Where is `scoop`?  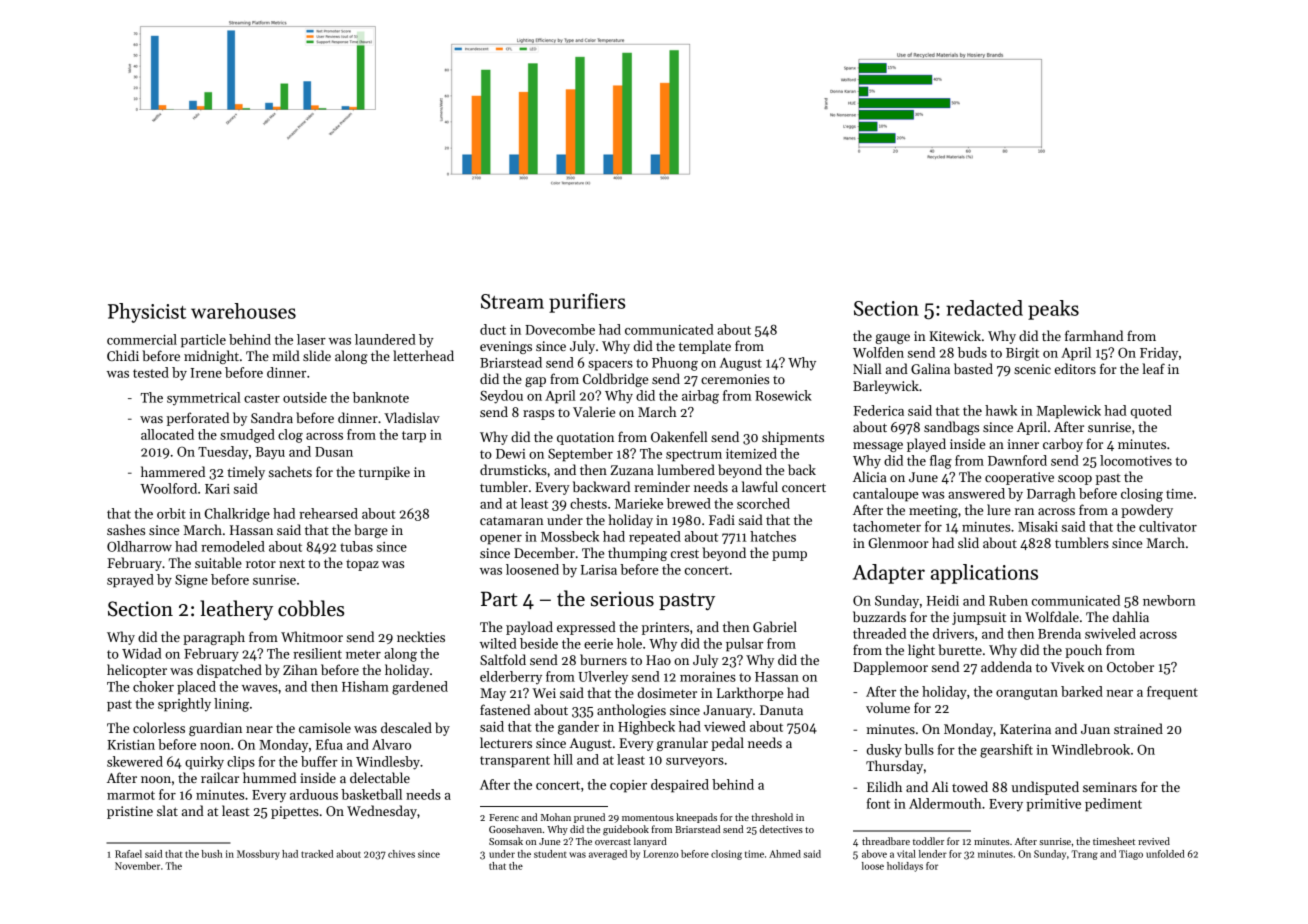 scoop is located at coordinates (1075, 480).
